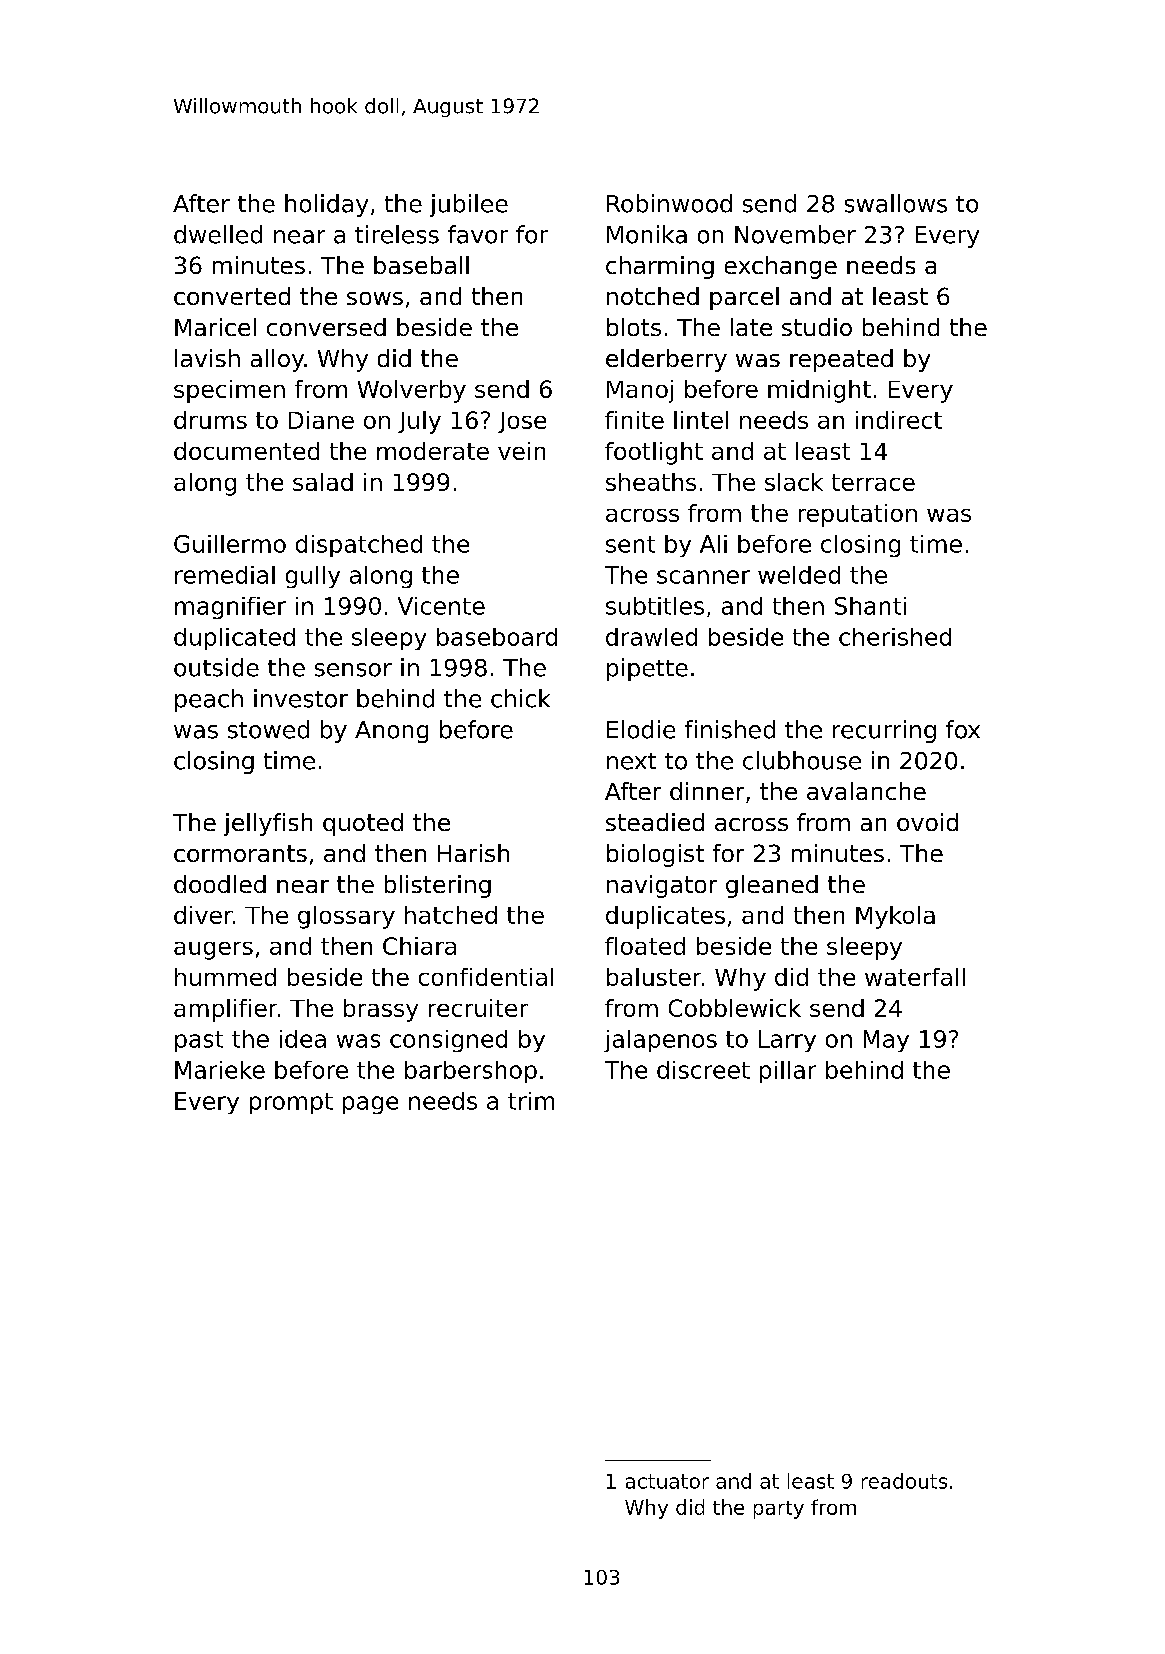  What do you see at coordinates (473, 853) in the image?
I see `Harish` at bounding box center [473, 853].
